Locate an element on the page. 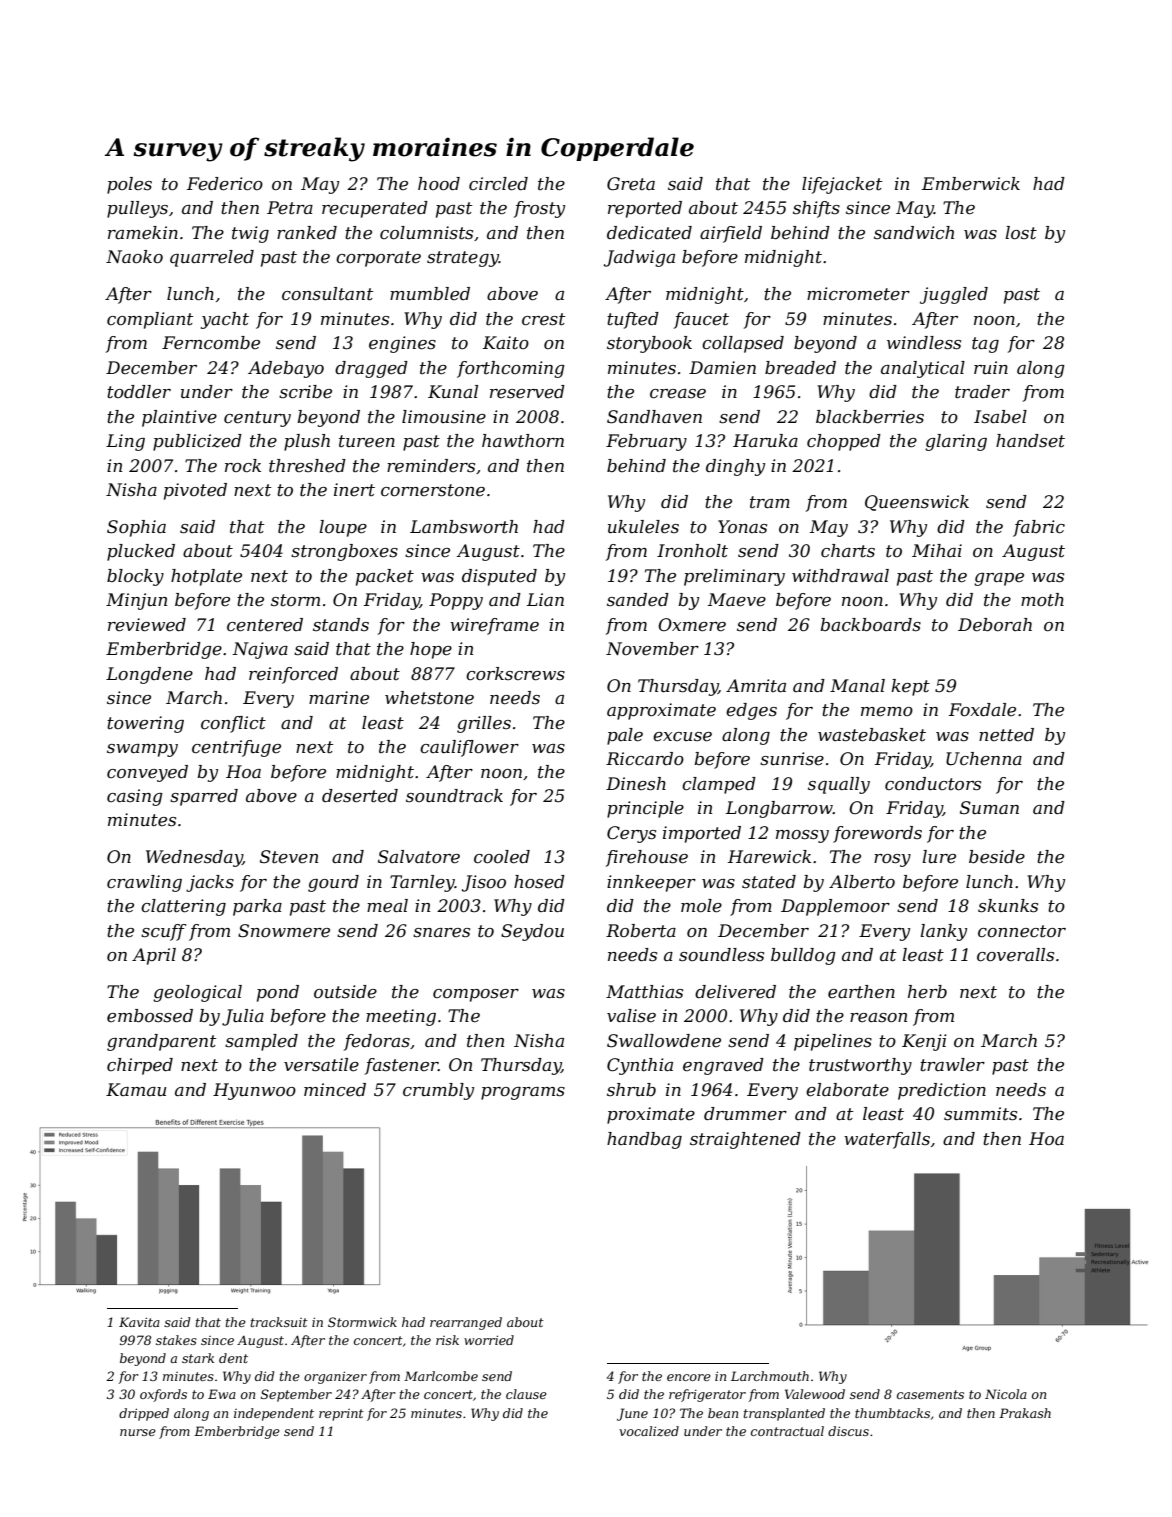 This page has width=1172, height=1517. discus is located at coordinates (848, 1431).
